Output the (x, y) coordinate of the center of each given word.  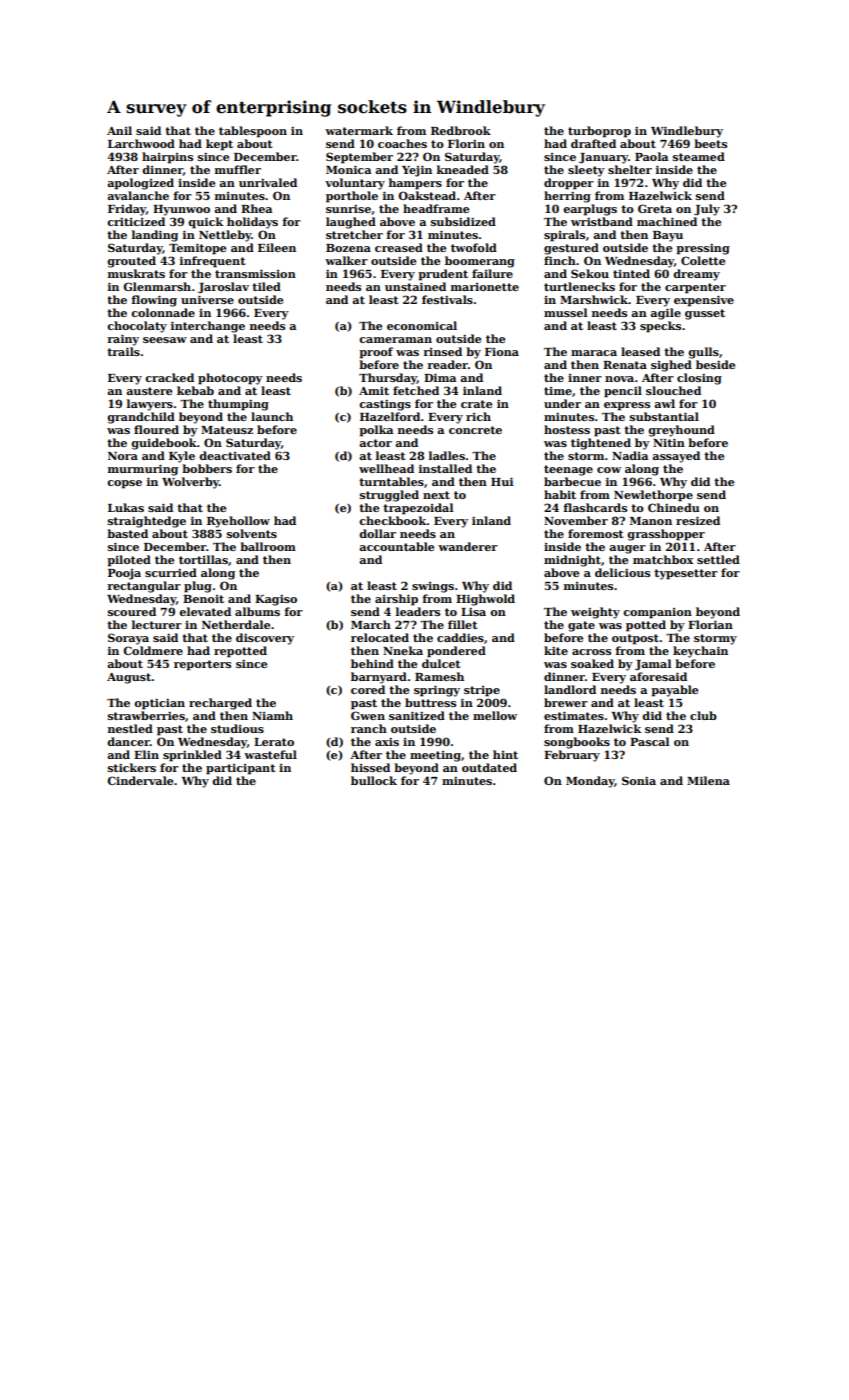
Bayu (668, 236)
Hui (502, 481)
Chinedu (674, 507)
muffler (238, 169)
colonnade (163, 312)
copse (124, 484)
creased (399, 247)
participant (240, 769)
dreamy (696, 275)
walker (346, 260)
